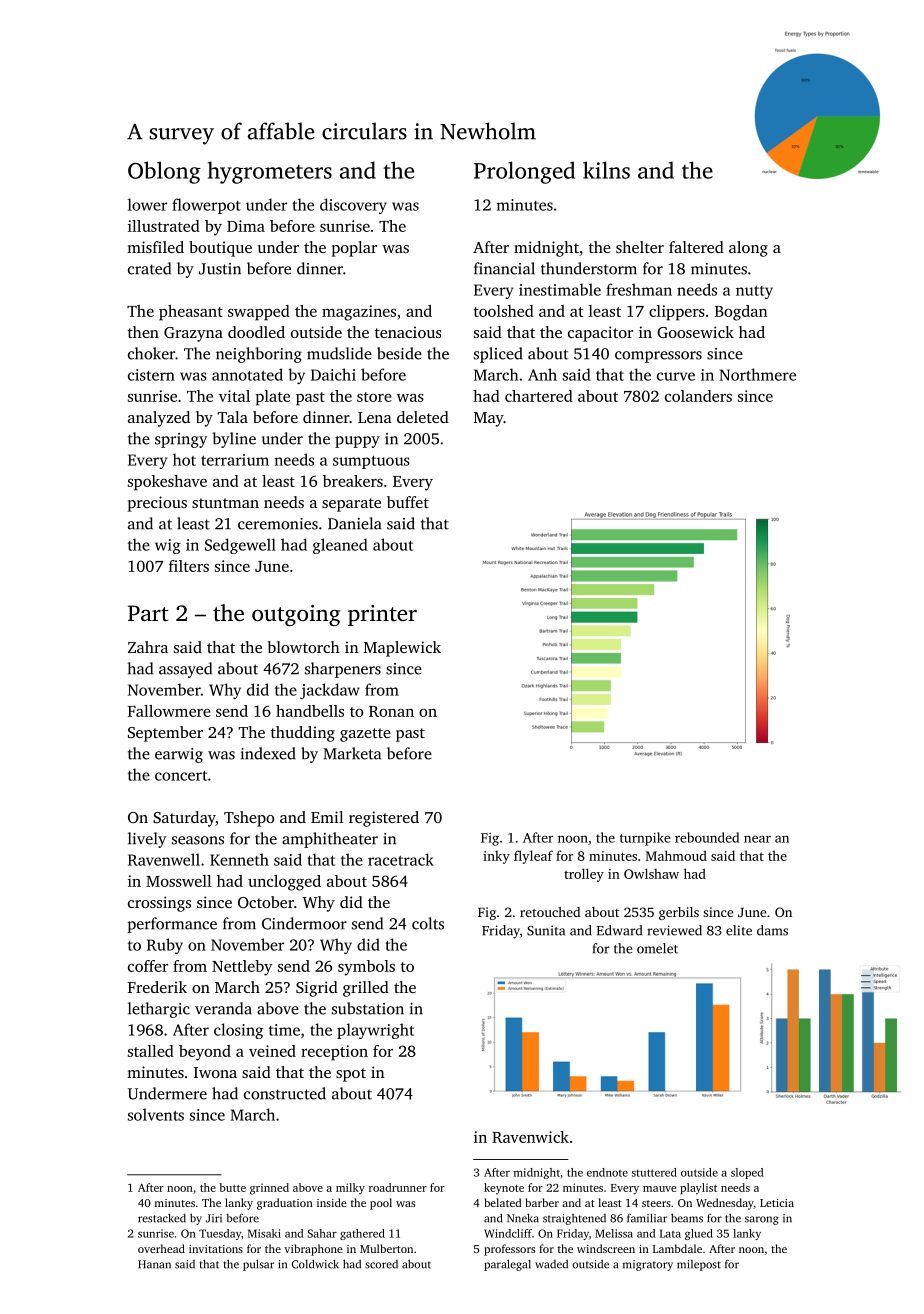  What do you see at coordinates (148, 966) in the image?
I see `coffer` at bounding box center [148, 966].
